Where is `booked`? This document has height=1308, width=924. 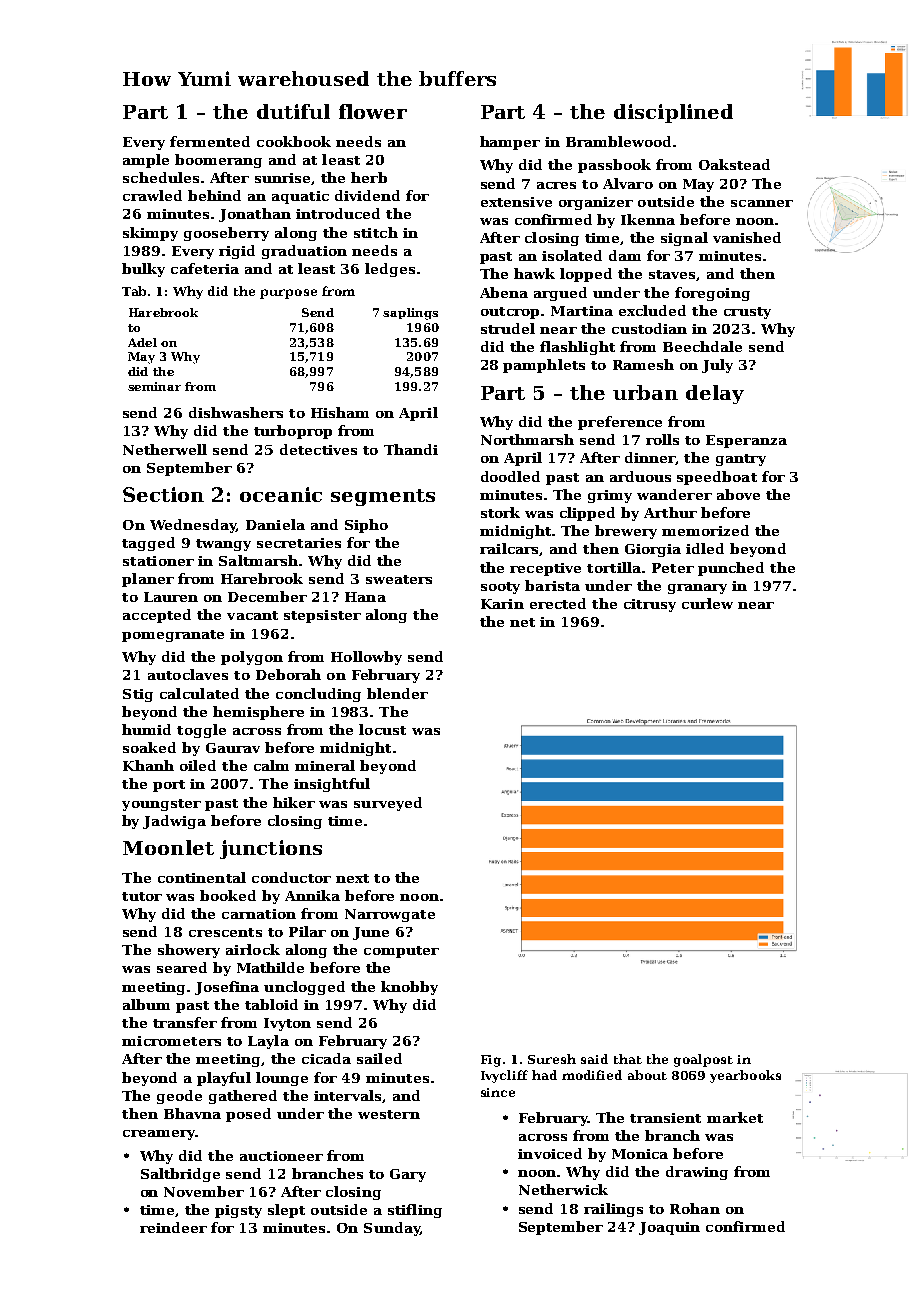
booked is located at coordinates (228, 895).
